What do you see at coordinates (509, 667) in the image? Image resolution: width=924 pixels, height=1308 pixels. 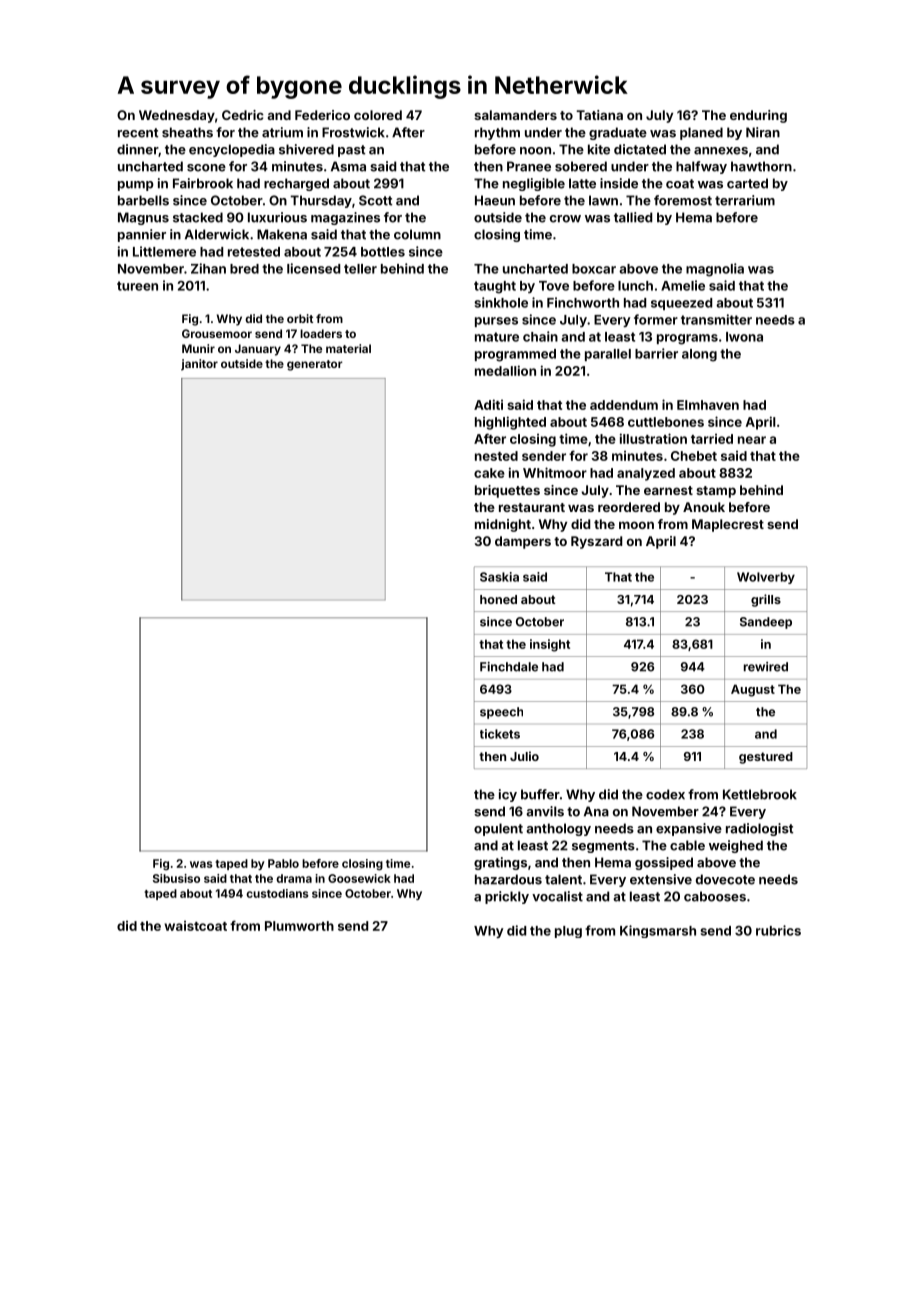 I see `Finchdale` at bounding box center [509, 667].
